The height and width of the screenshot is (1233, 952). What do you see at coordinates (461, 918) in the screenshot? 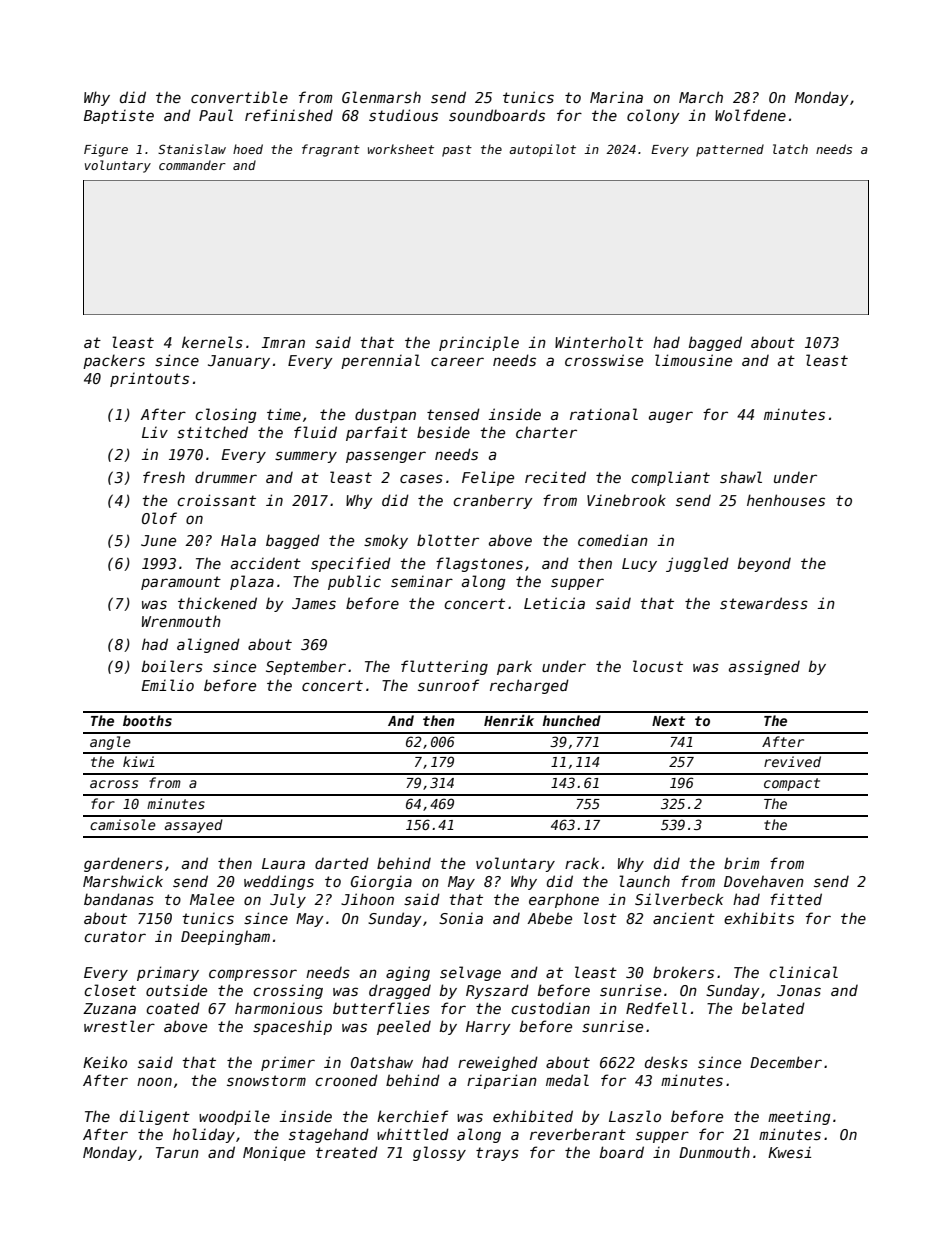
I see `Sonia` at bounding box center [461, 918].
